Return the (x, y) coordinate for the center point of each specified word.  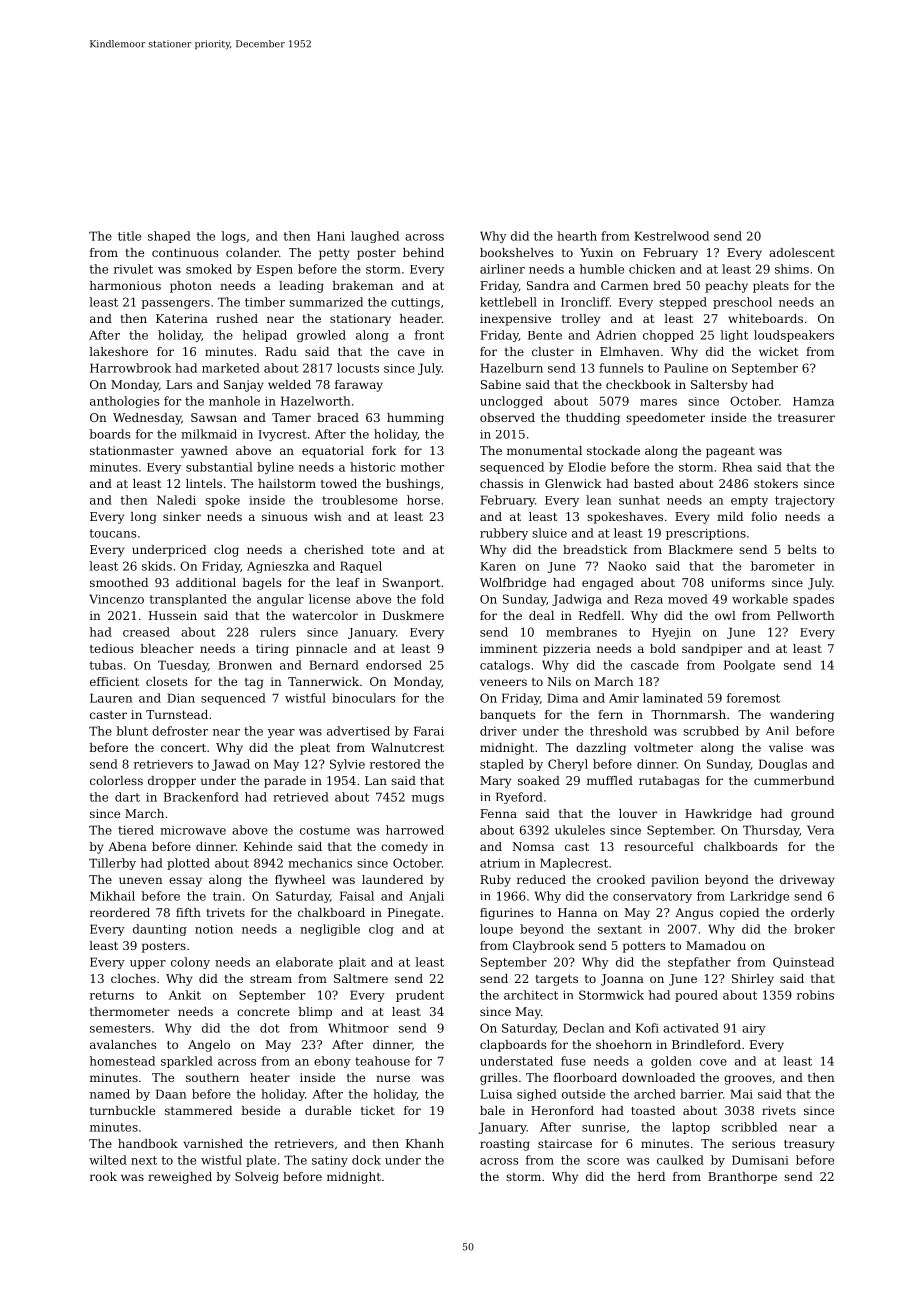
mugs (428, 799)
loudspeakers (794, 336)
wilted (108, 1160)
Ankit (185, 995)
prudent (420, 996)
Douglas (783, 765)
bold (663, 648)
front (429, 335)
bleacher (167, 648)
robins (815, 995)
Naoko (627, 566)
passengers (175, 304)
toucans (113, 533)
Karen (498, 566)
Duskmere (413, 615)
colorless (116, 780)
